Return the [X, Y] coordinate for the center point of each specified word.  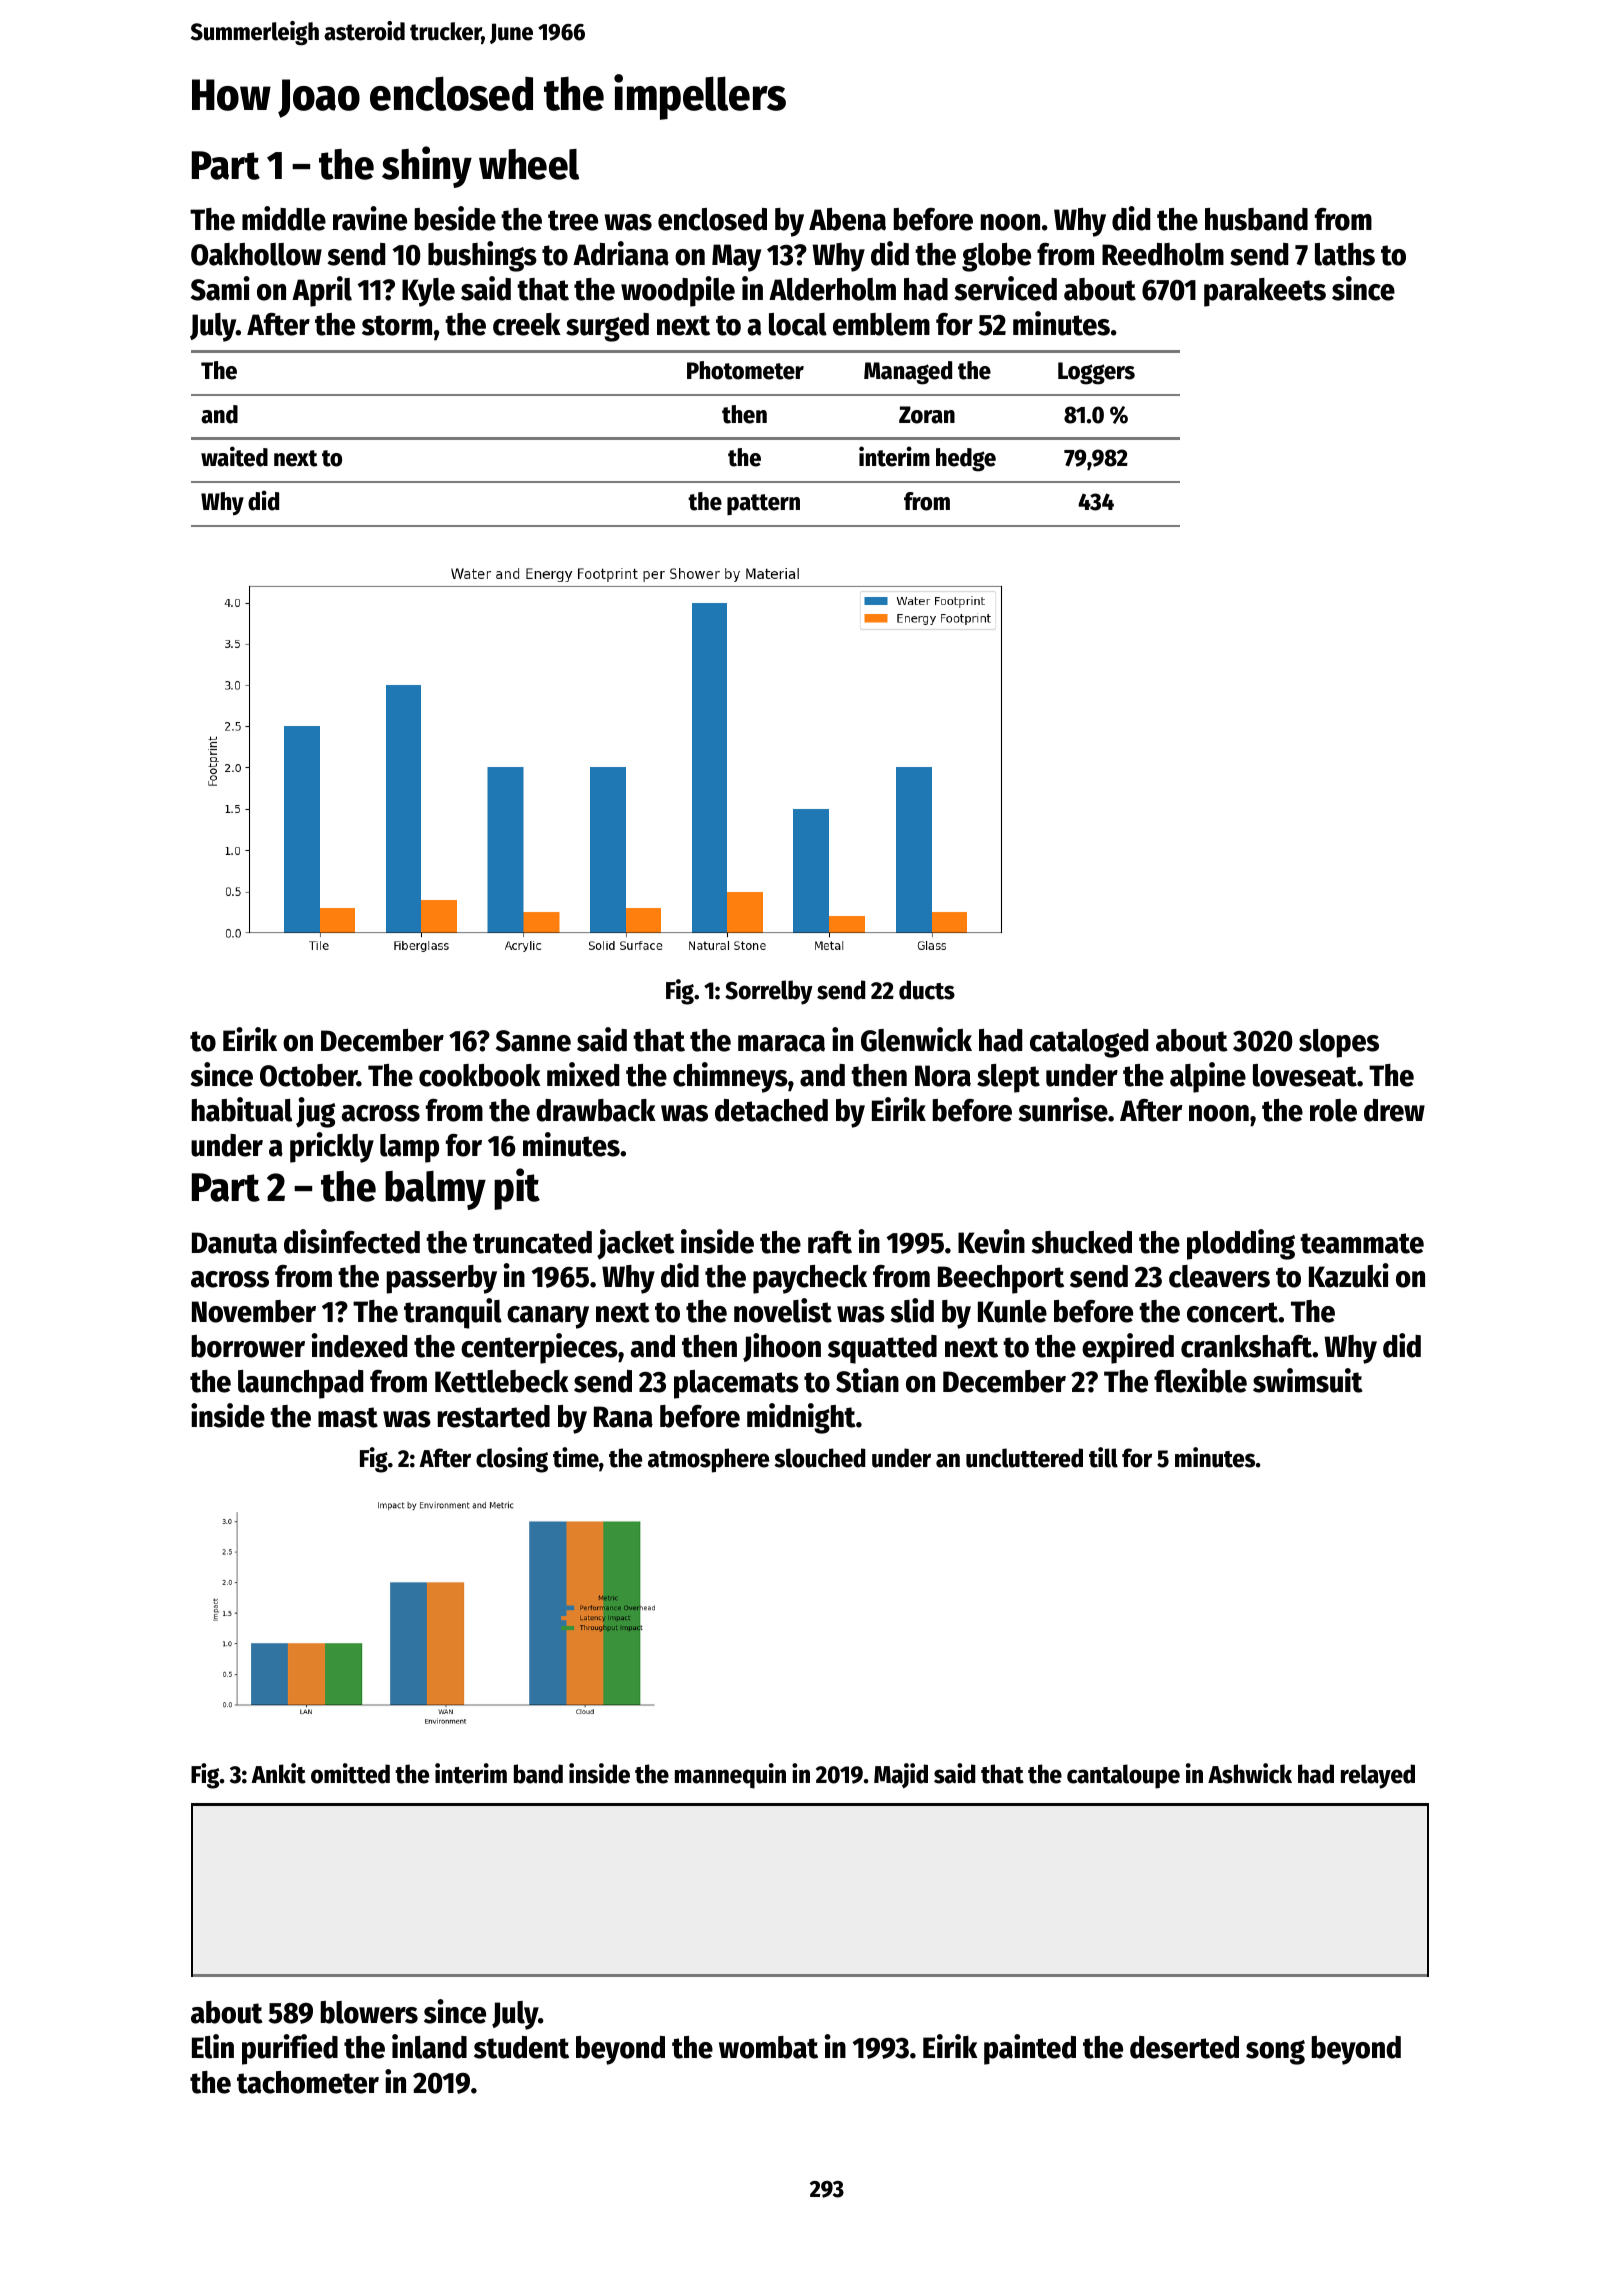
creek [527, 324]
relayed [1378, 1776]
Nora [943, 1076]
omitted [350, 1773]
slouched [819, 1458]
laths [1345, 254]
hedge [966, 460]
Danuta [234, 1243]
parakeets [1265, 292]
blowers [369, 2012]
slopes [1339, 1043]
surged [607, 327]
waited [234, 456]
